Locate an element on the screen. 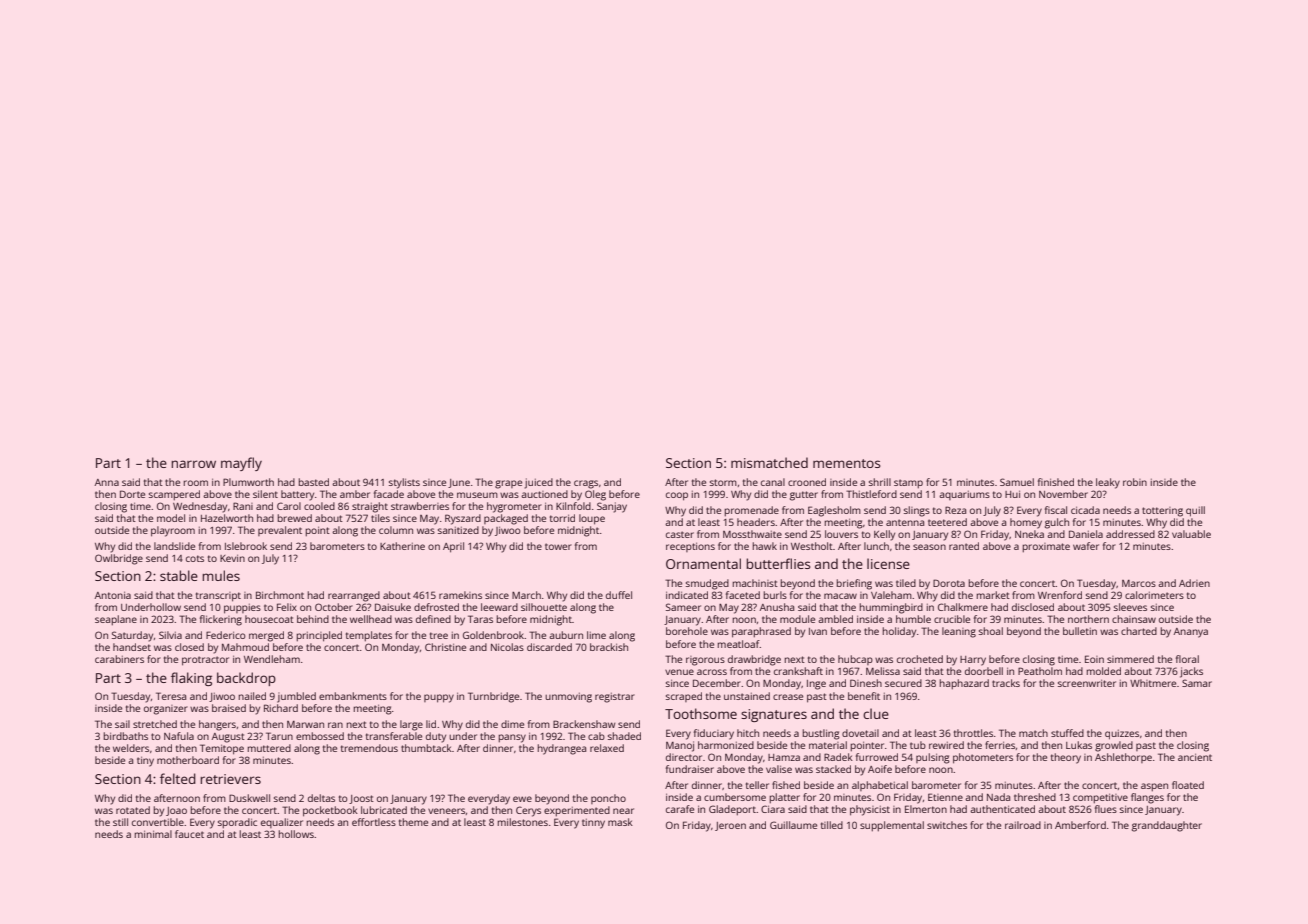 The image size is (1308, 924). mementos is located at coordinates (846, 463).
